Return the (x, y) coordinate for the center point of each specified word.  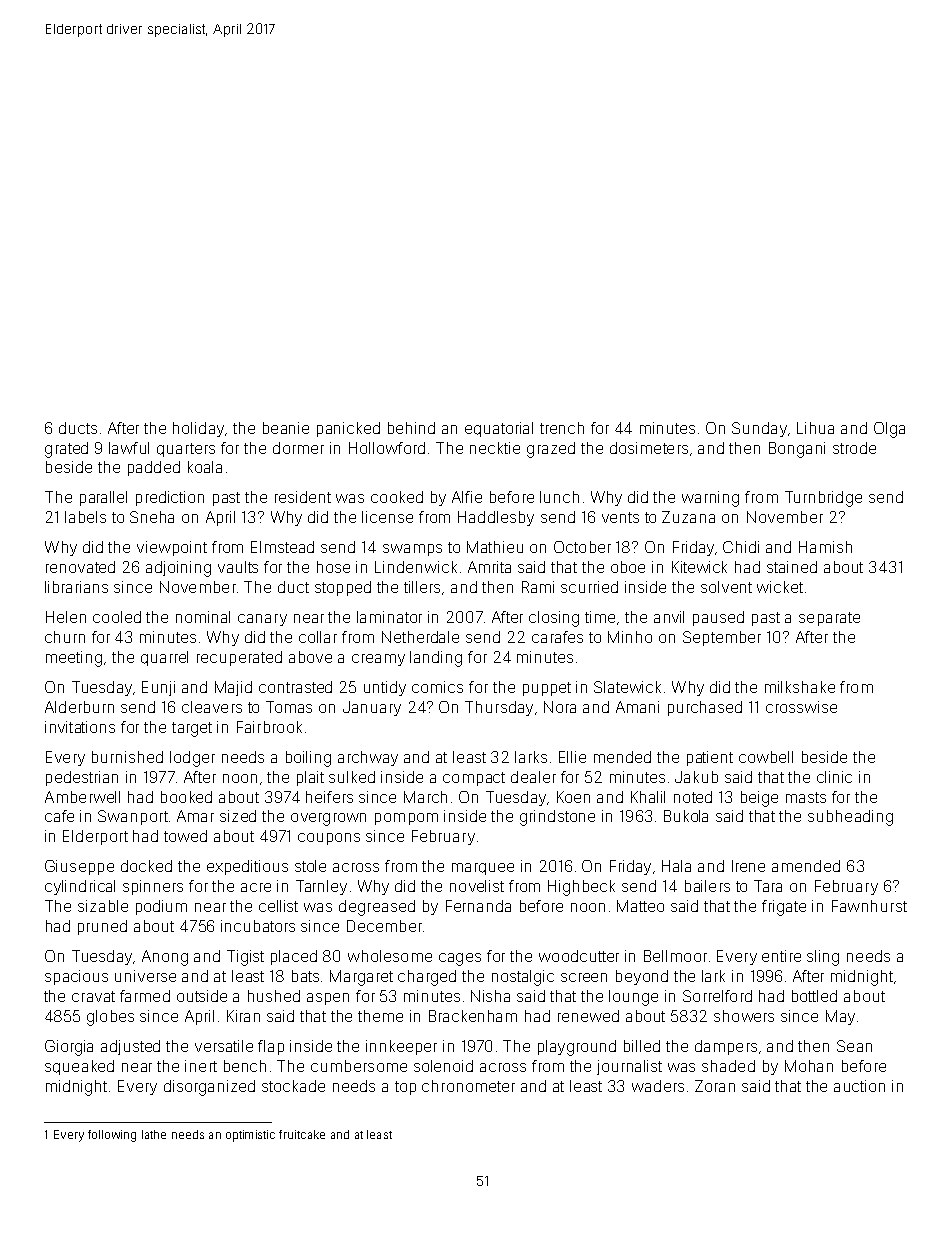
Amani (637, 707)
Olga (889, 430)
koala (205, 467)
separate (829, 619)
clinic (834, 777)
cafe (59, 816)
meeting (74, 659)
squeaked (79, 1067)
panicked (348, 429)
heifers (329, 797)
